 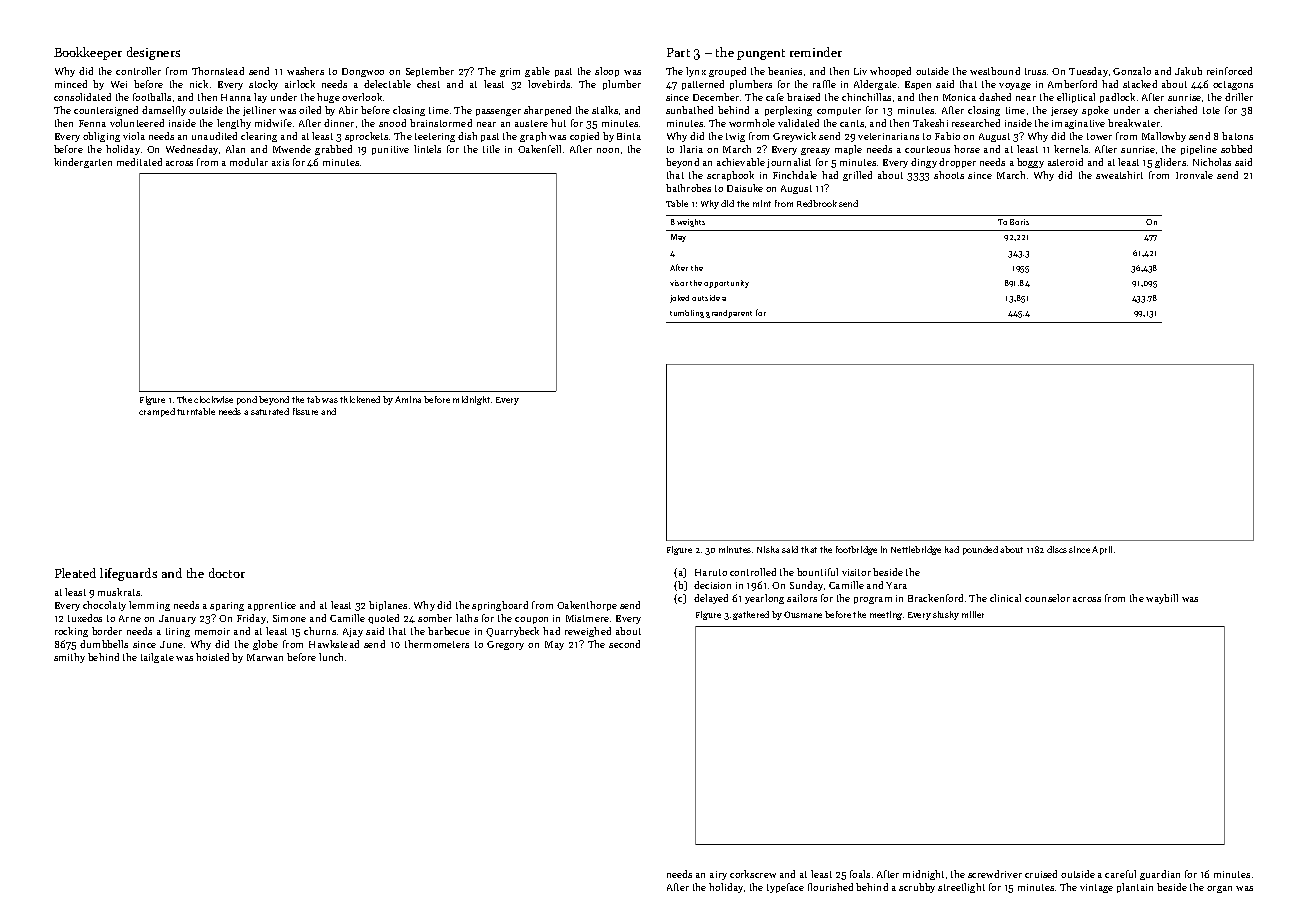 I want to click on second, so click(x=624, y=644).
